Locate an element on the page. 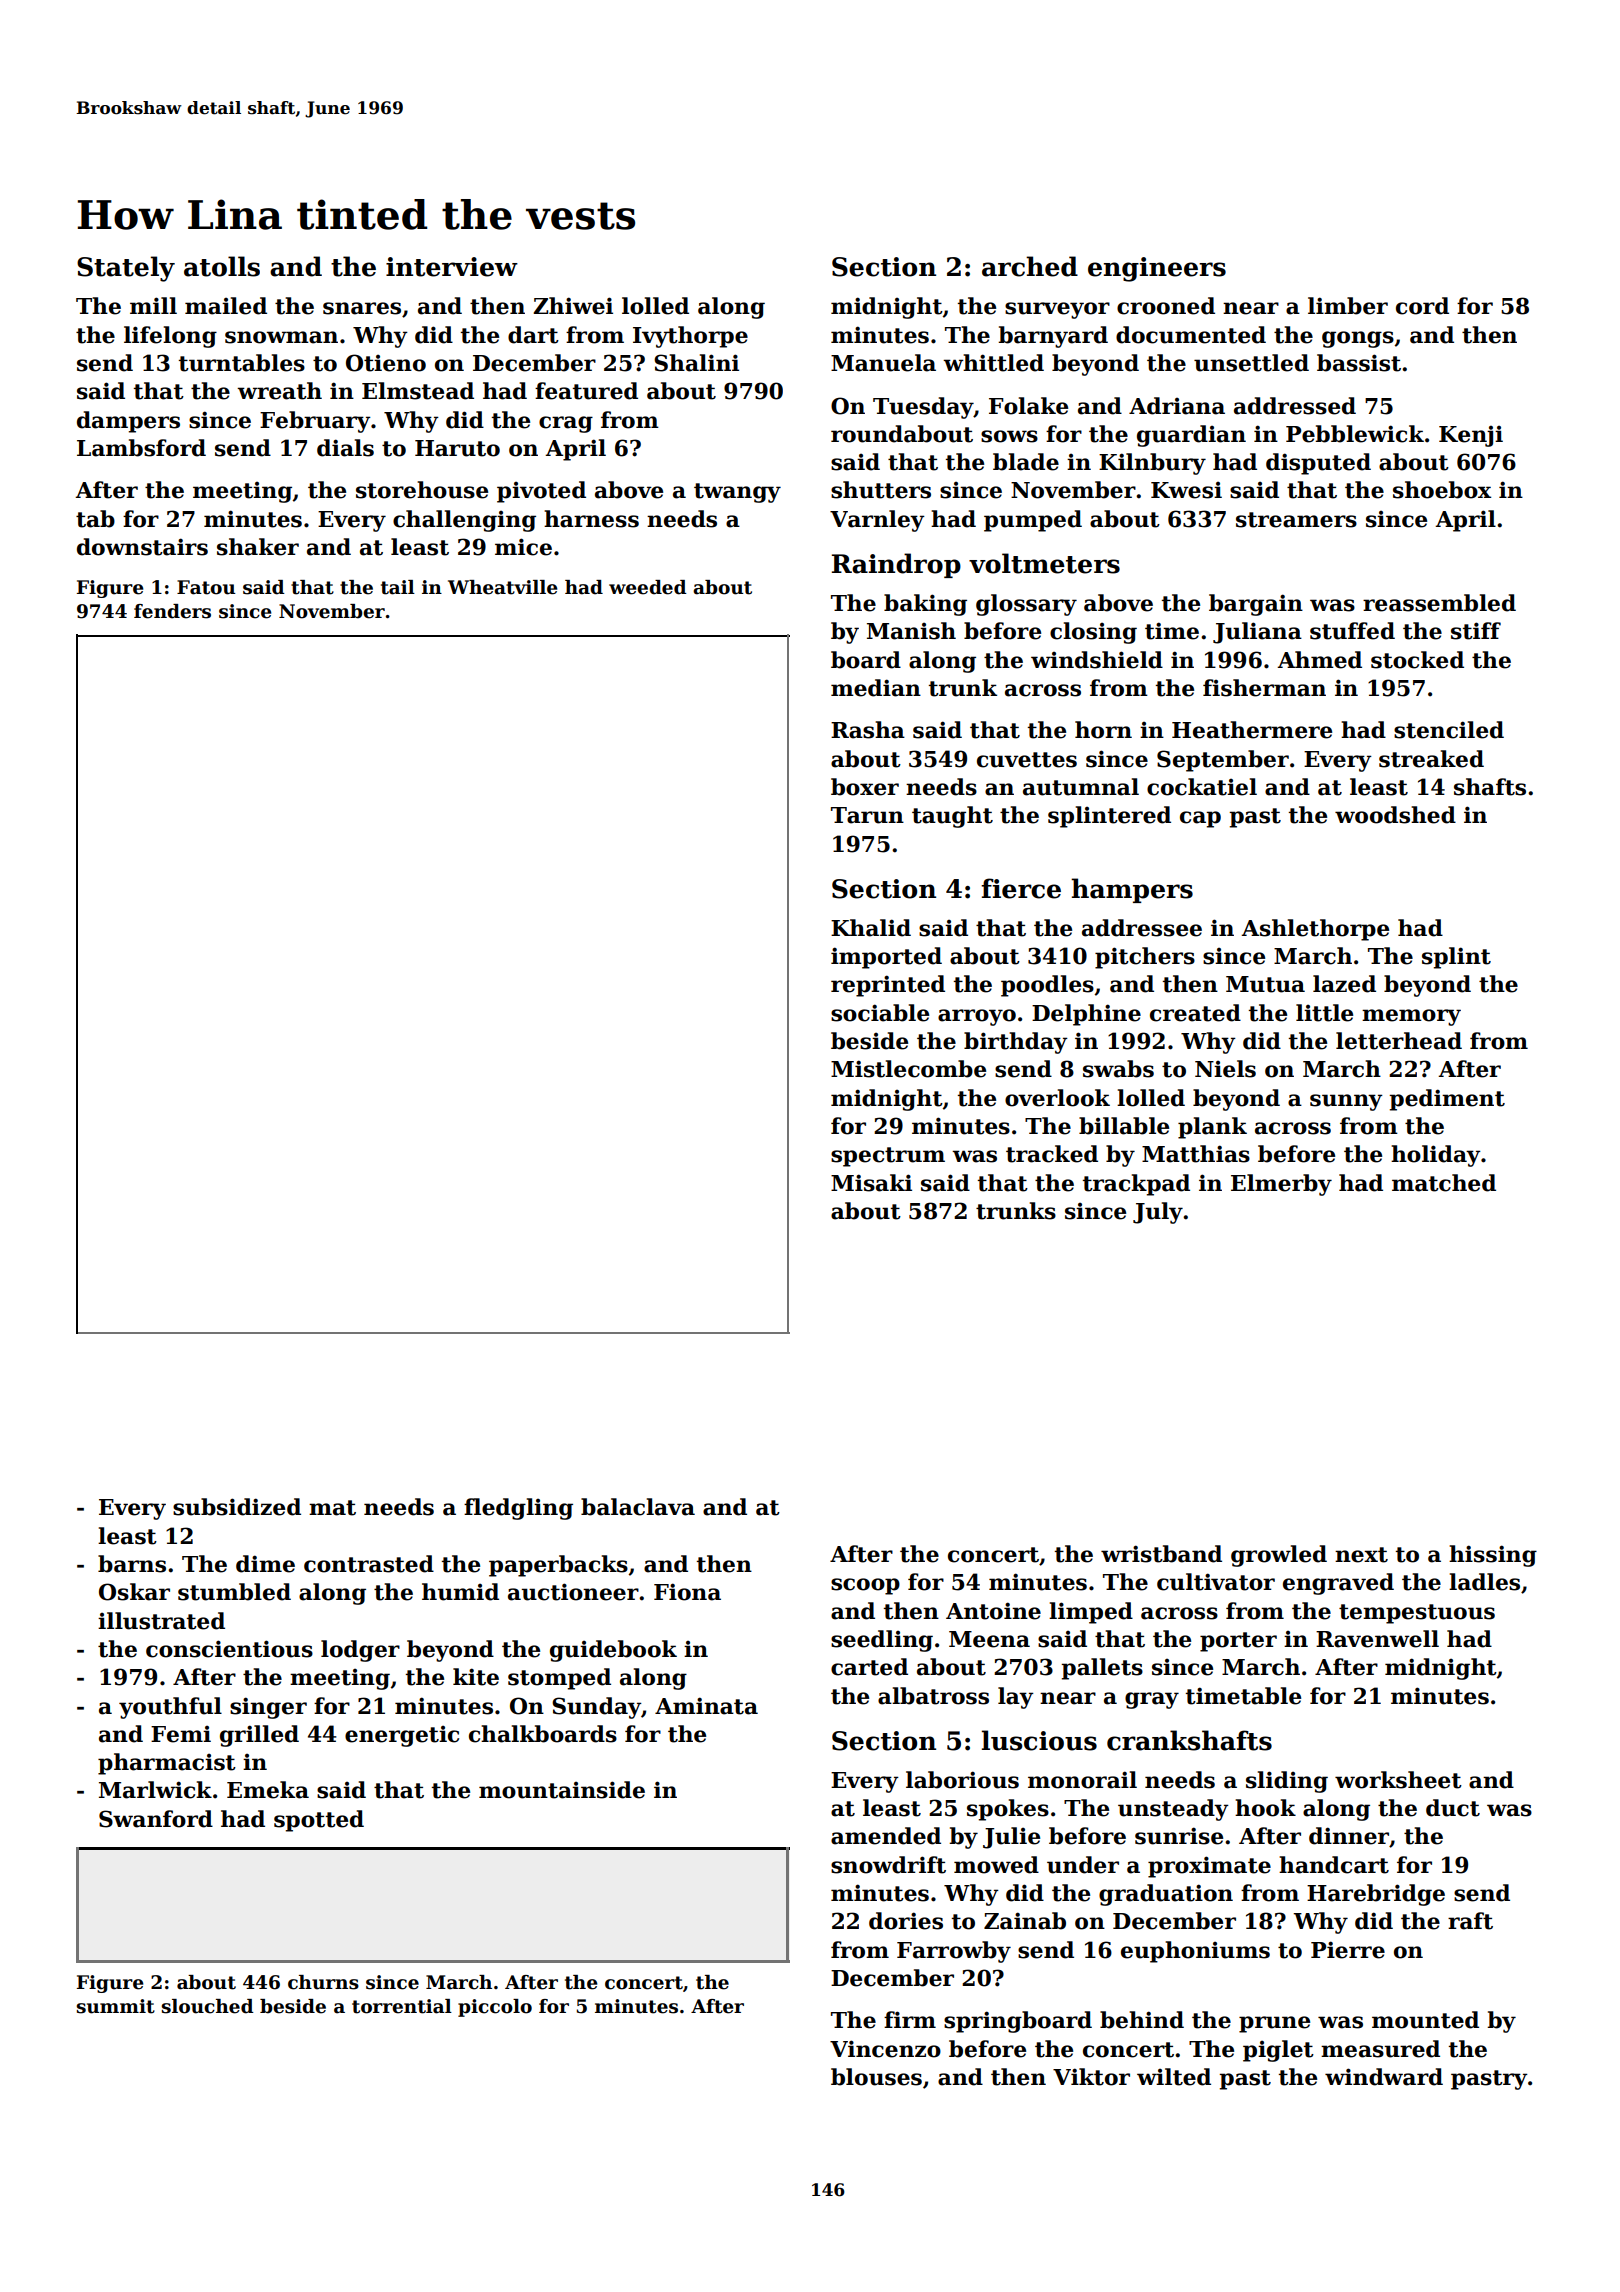 The height and width of the document is (2292, 1620). Stately is located at coordinates (126, 269).
